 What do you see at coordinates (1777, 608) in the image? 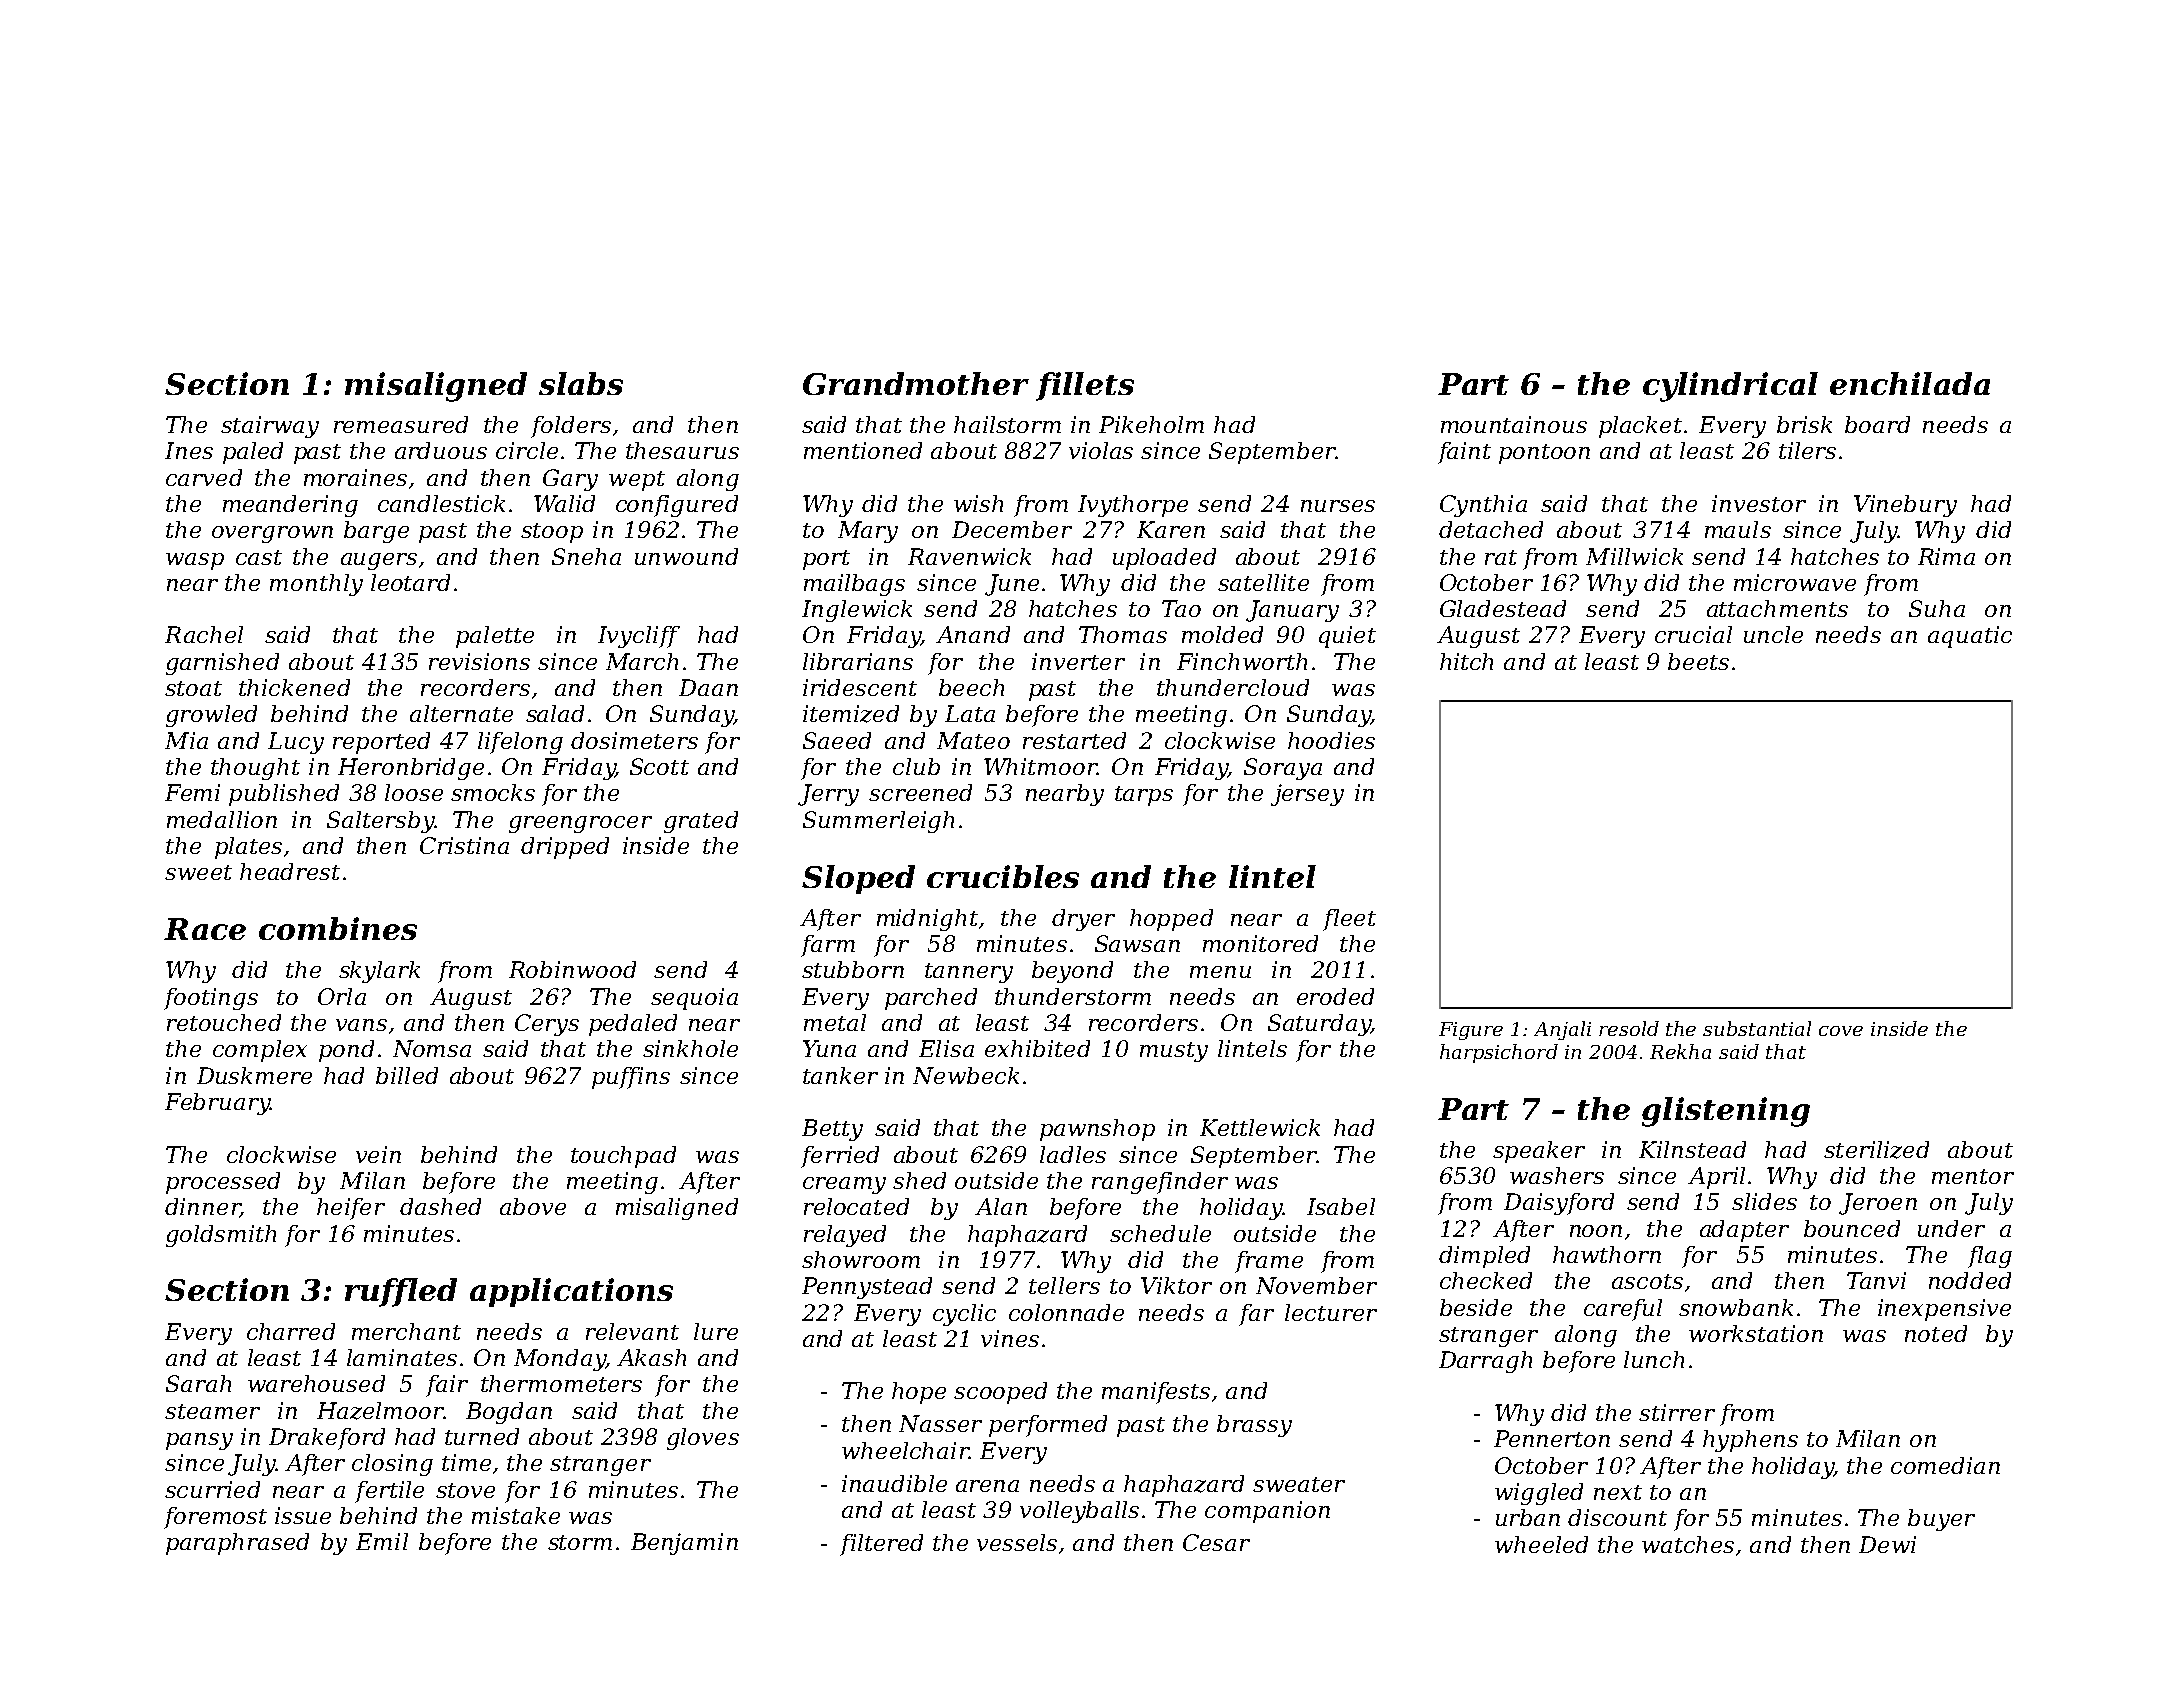
I see `attachments` at bounding box center [1777, 608].
